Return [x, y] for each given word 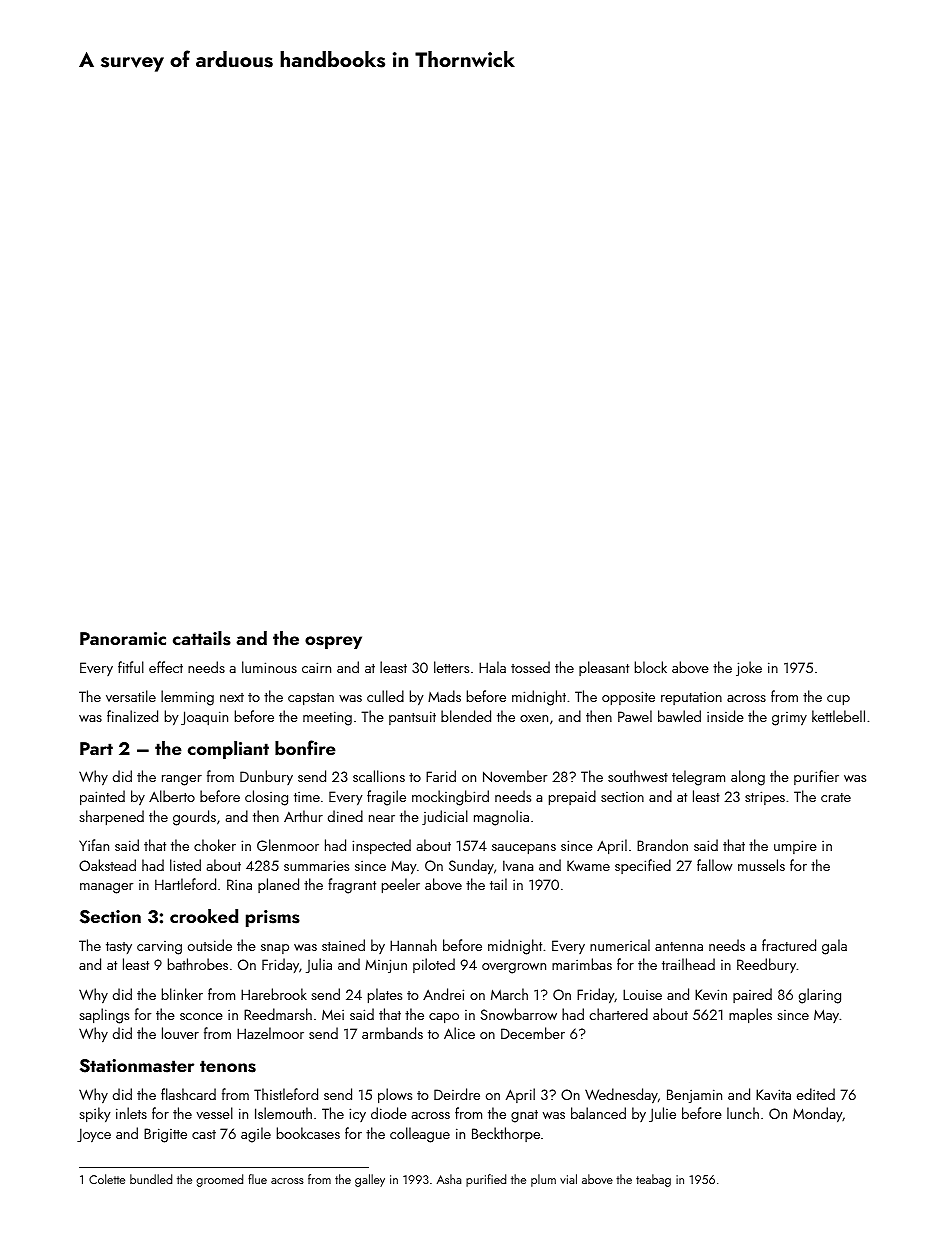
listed [185, 865]
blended [466, 716]
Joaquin [204, 718]
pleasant [604, 668]
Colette [107, 1179]
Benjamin [694, 1096]
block [651, 667]
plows [395, 1095]
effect [166, 667]
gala [834, 947]
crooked [204, 916]
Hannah [413, 945]
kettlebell [838, 716]
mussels [761, 865]
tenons [228, 1066]
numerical [620, 945]
